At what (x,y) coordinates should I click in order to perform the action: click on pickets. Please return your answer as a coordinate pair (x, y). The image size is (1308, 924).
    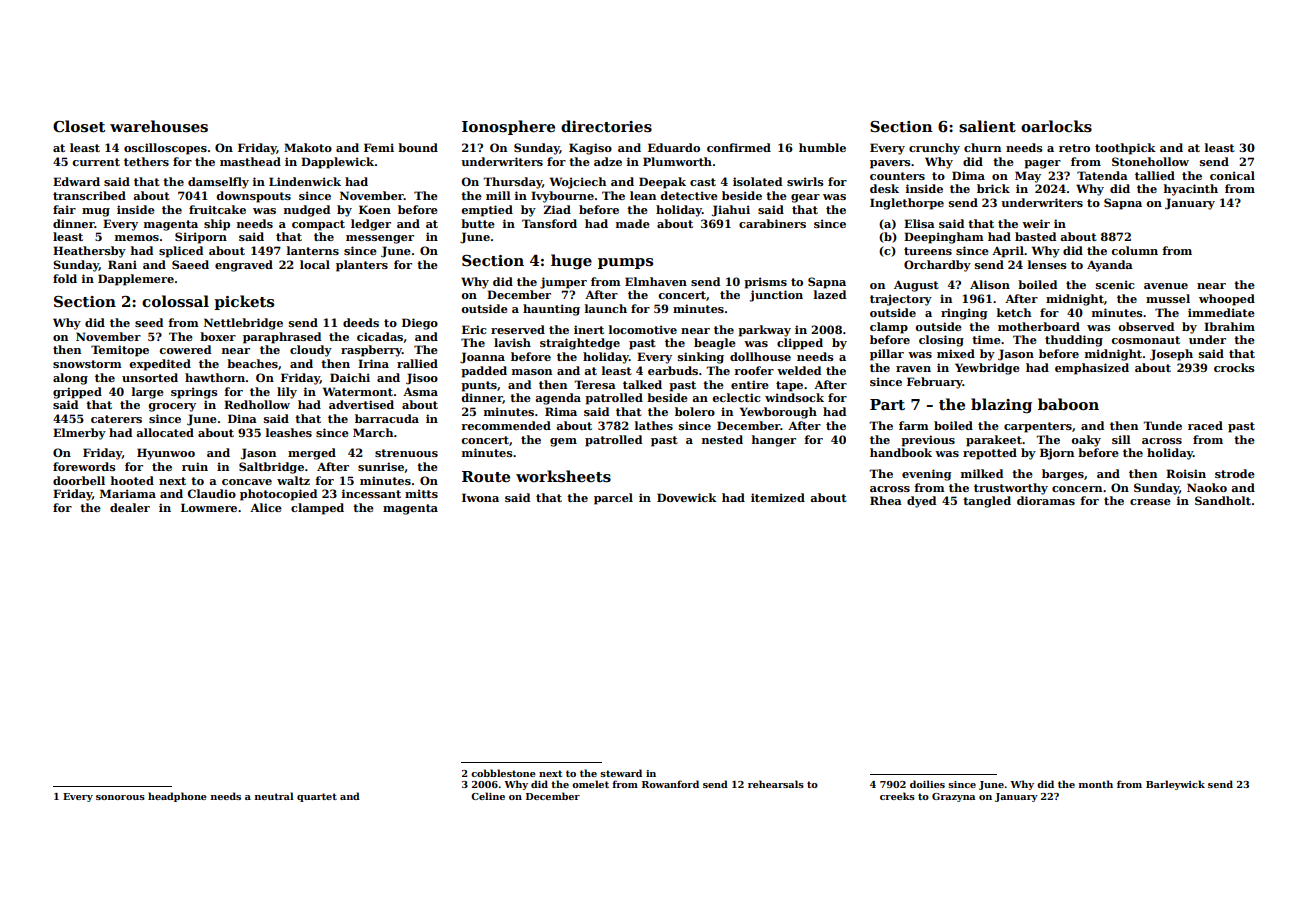
    Looking at the image, I should click on (244, 302).
